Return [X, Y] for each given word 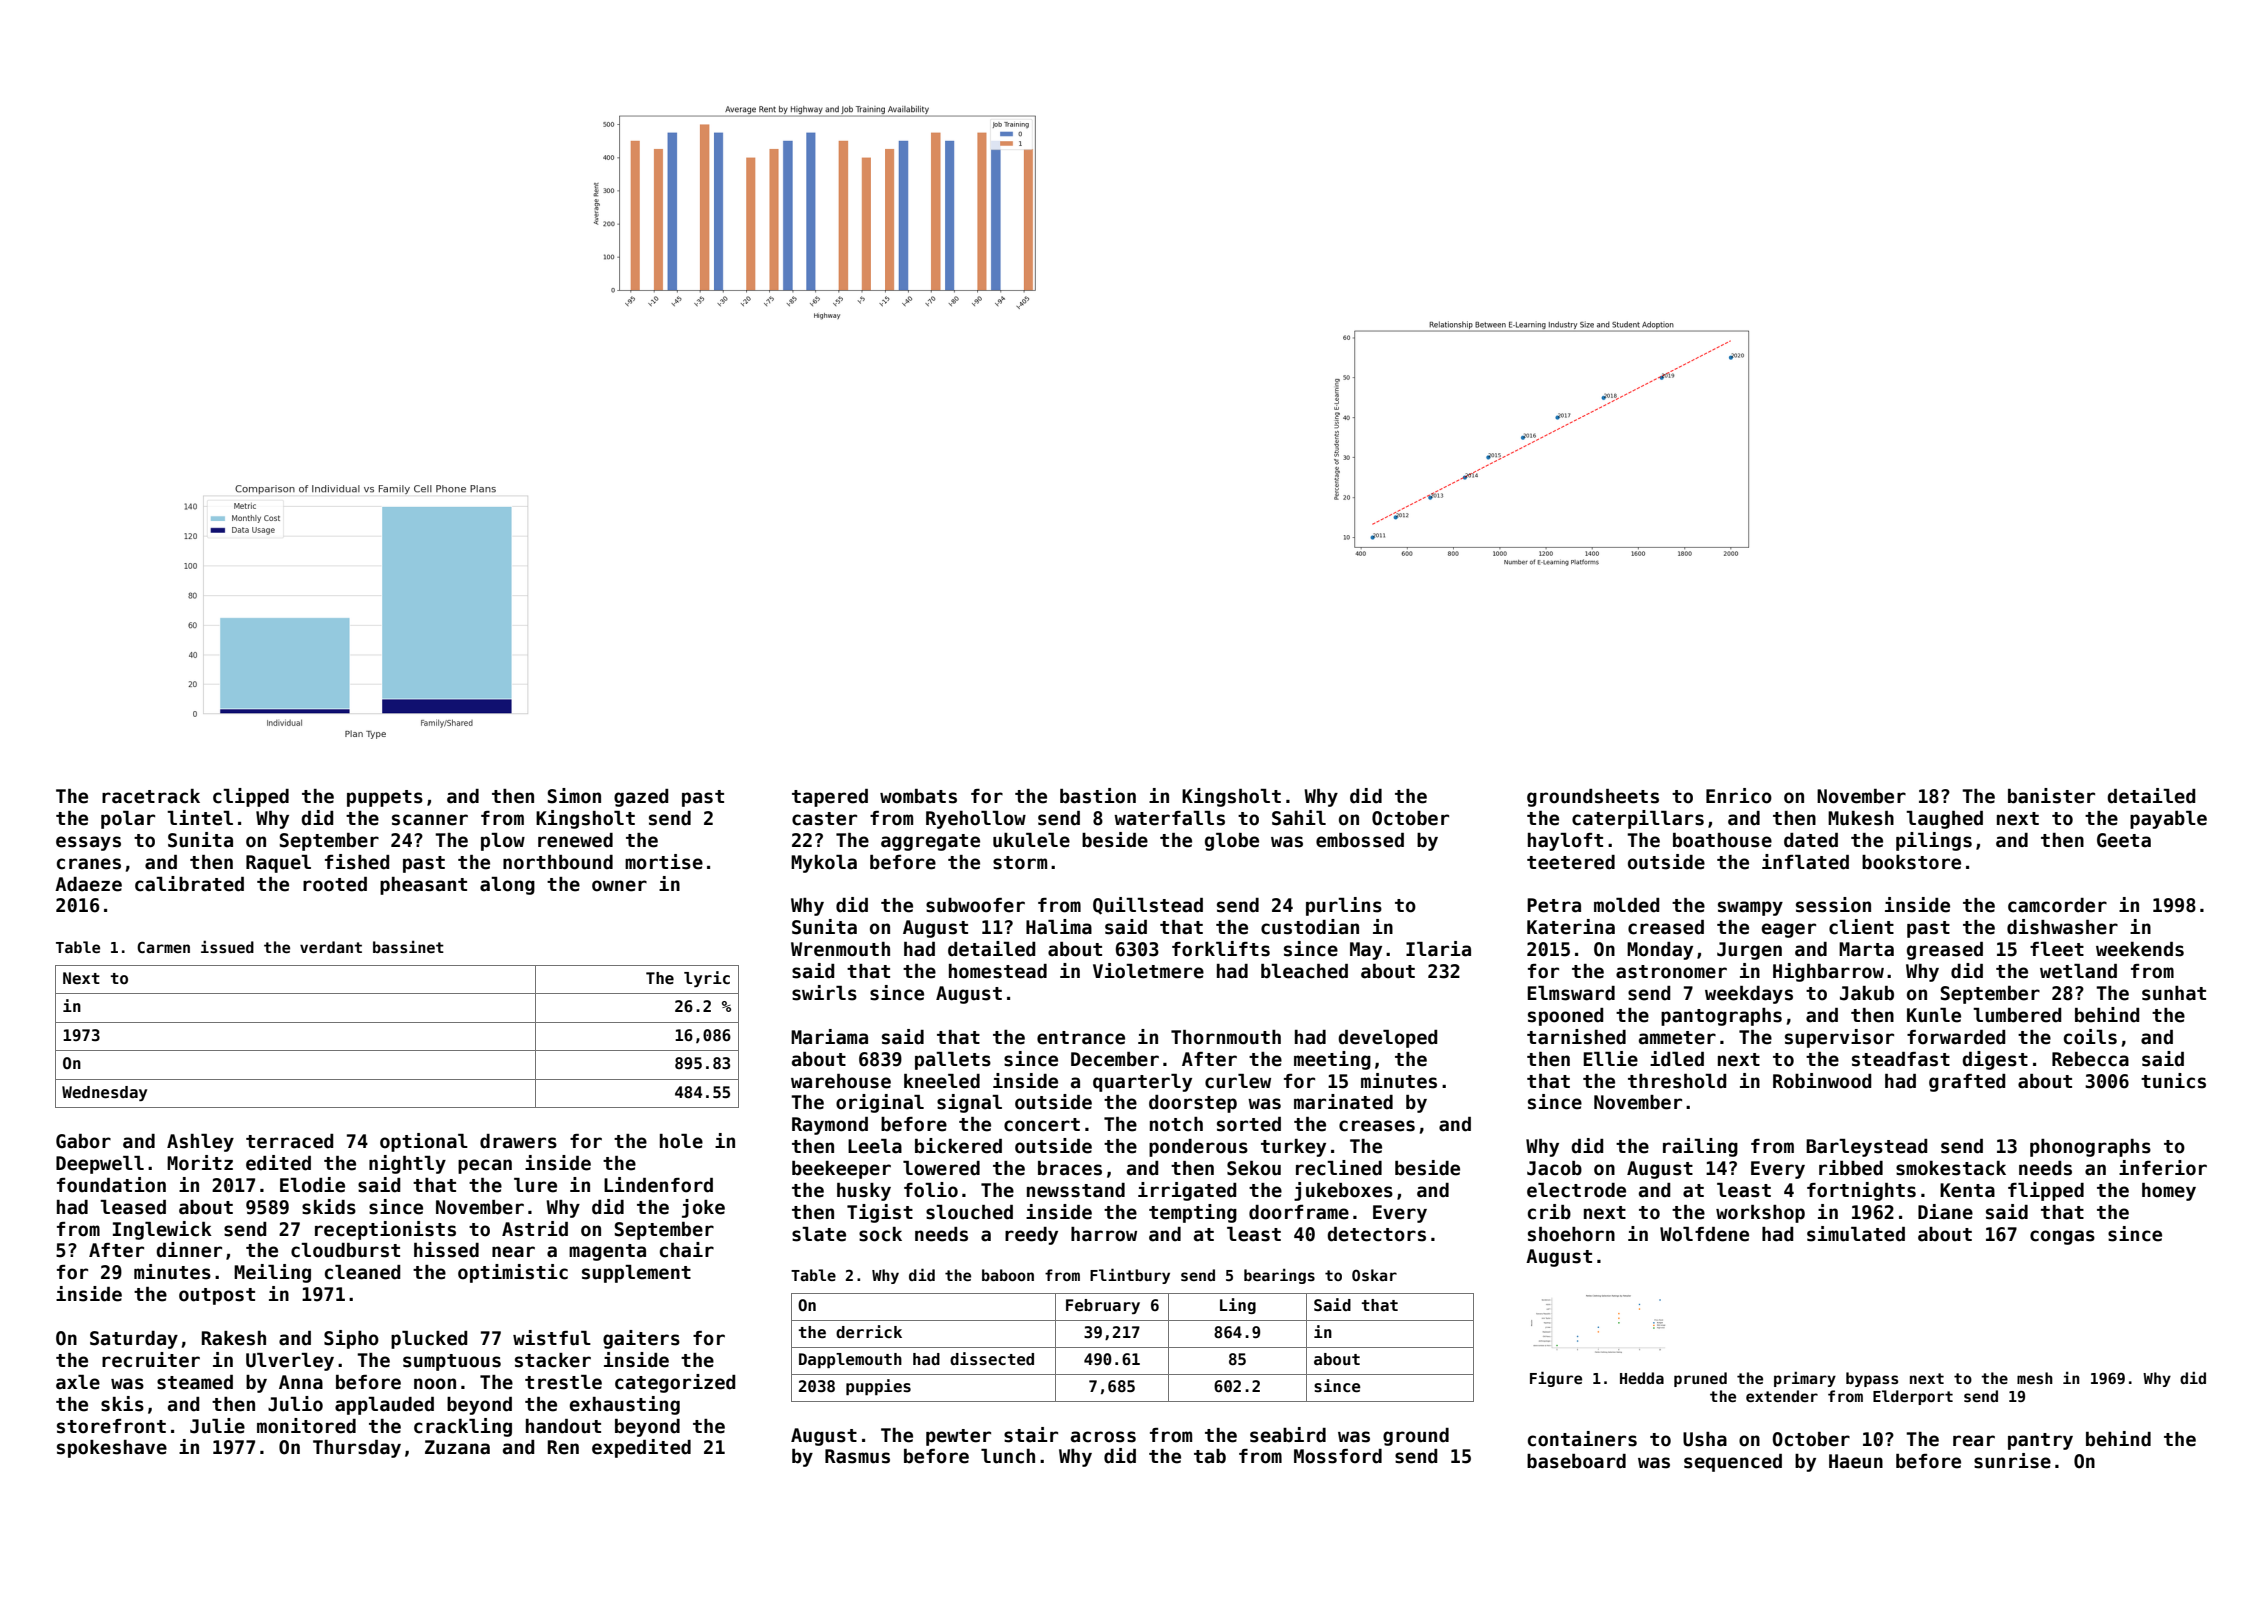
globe [1232, 842]
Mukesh [1861, 818]
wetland [2078, 971]
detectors [1376, 1234]
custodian [1310, 927]
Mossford [1338, 1456]
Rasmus [857, 1456]
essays [88, 843]
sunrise [2012, 1461]
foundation [111, 1185]
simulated [1856, 1234]
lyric [707, 979]
